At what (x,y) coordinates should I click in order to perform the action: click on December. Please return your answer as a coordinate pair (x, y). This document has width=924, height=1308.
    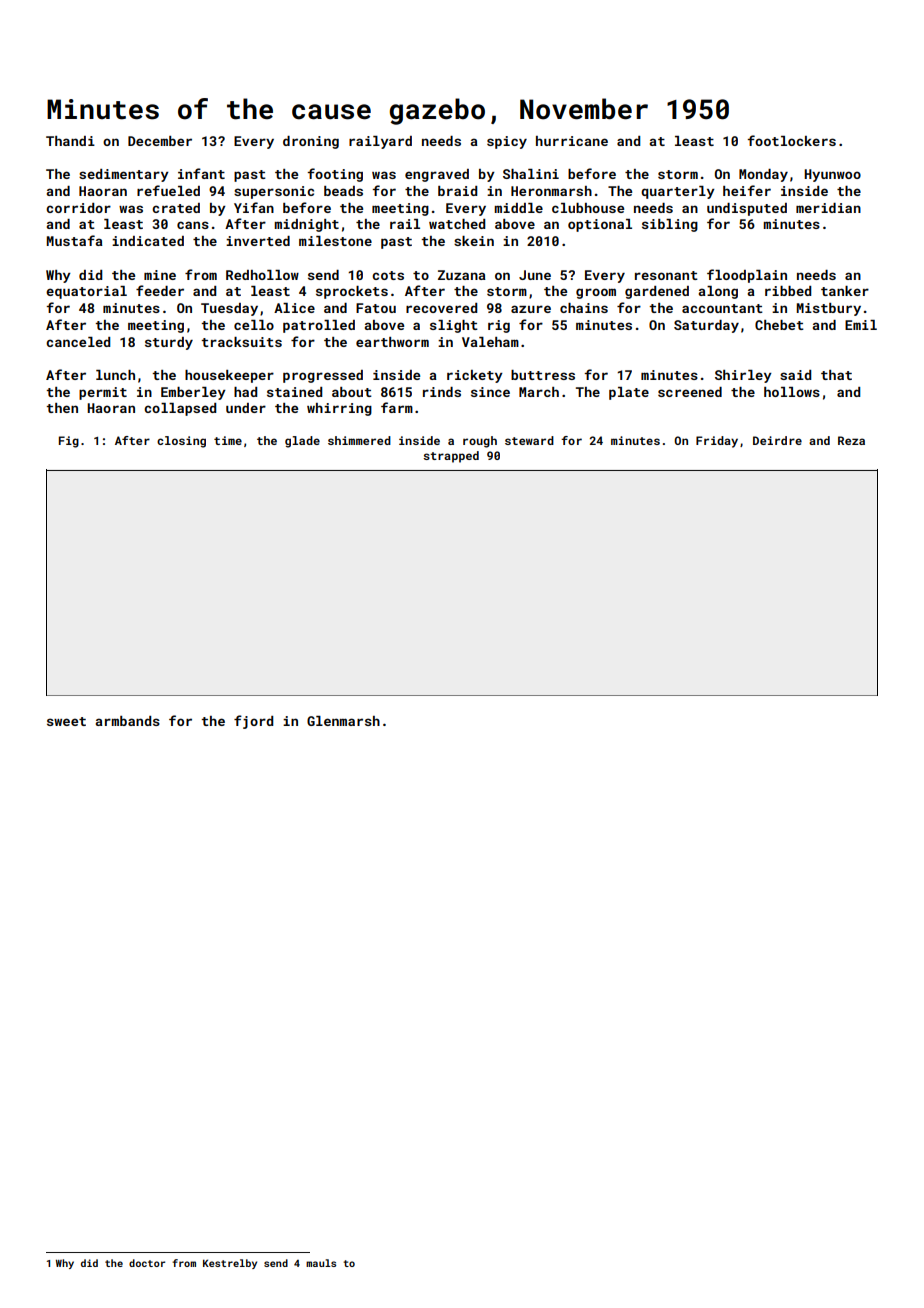
    Looking at the image, I should click on (160, 141).
